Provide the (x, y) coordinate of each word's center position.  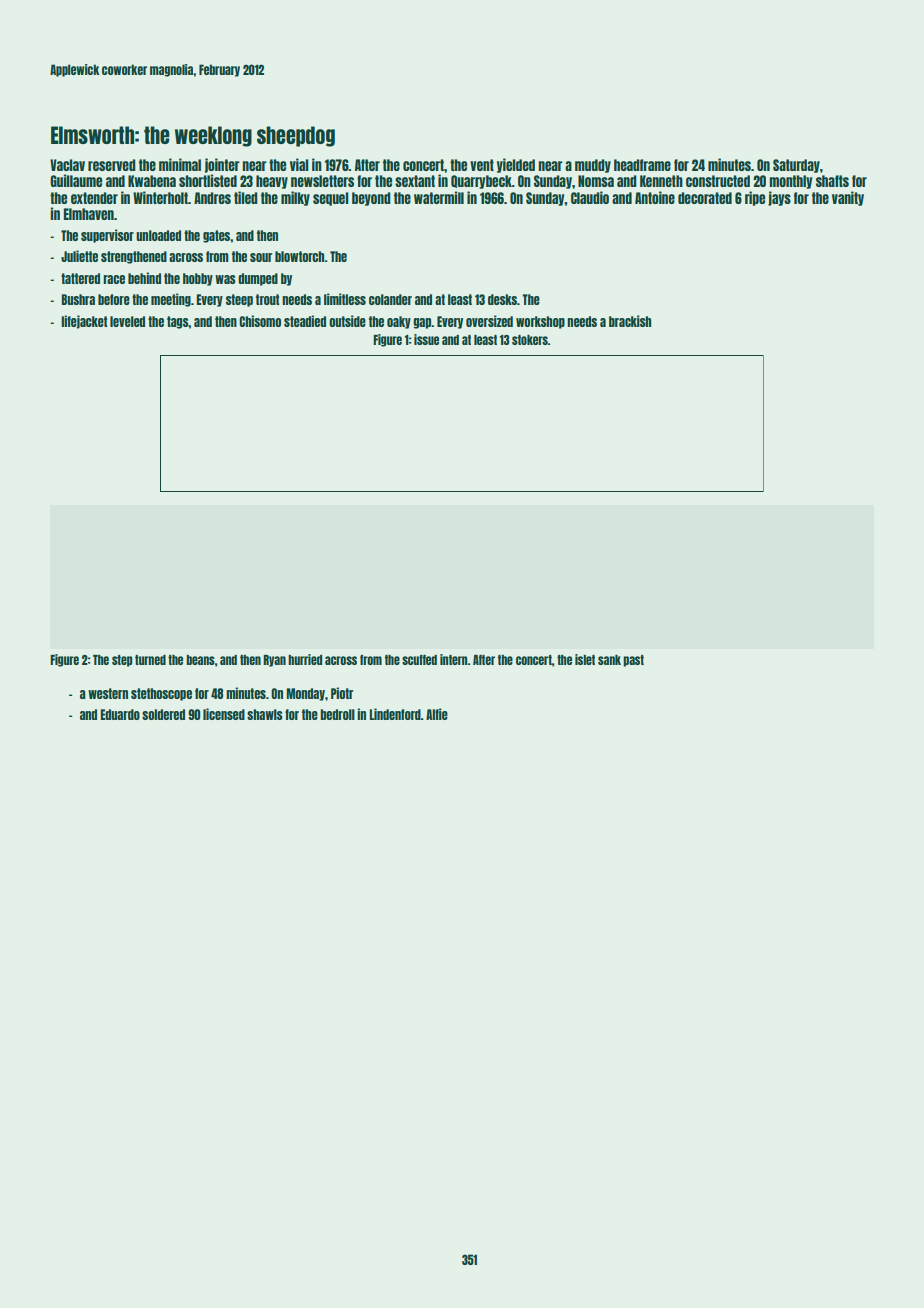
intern (454, 659)
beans (200, 660)
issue (426, 339)
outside (347, 321)
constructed (718, 181)
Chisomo (260, 321)
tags (178, 322)
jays (779, 198)
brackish (630, 321)
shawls (265, 714)
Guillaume (76, 180)
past (633, 661)
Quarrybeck (481, 182)
